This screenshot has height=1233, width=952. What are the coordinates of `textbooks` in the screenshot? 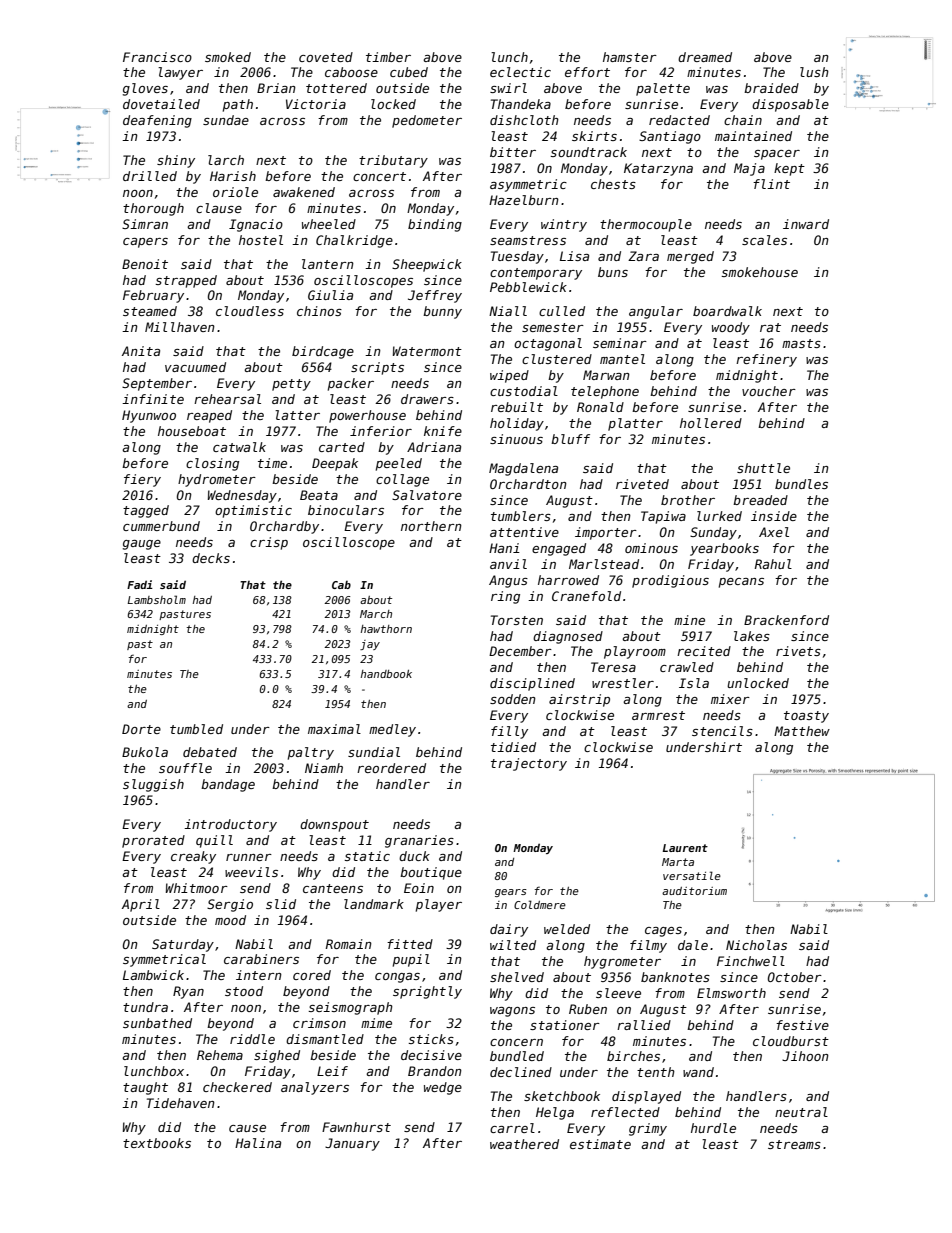 It's located at (157, 1143).
